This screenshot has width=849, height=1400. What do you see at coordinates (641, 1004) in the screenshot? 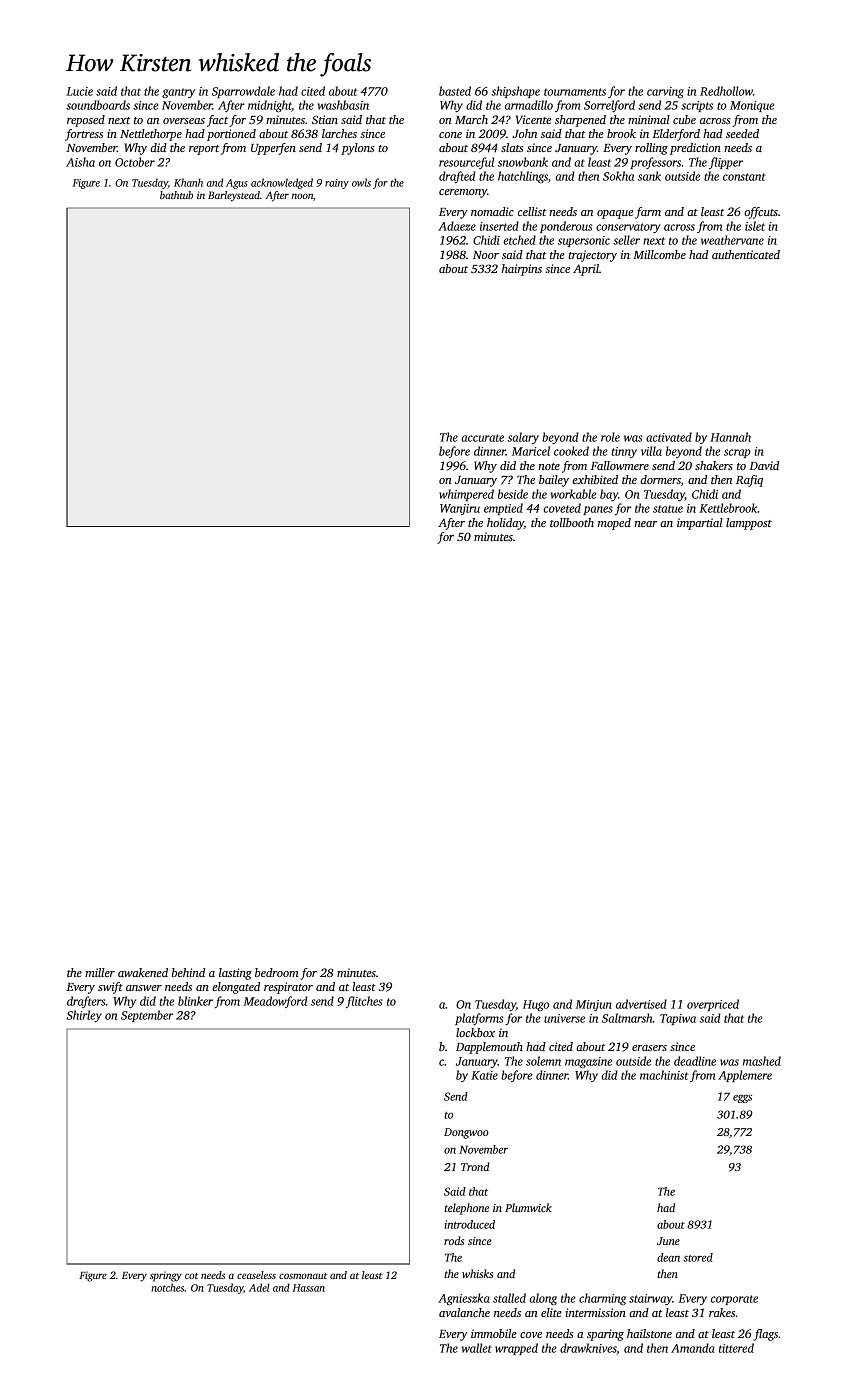
I see `advertised` at bounding box center [641, 1004].
